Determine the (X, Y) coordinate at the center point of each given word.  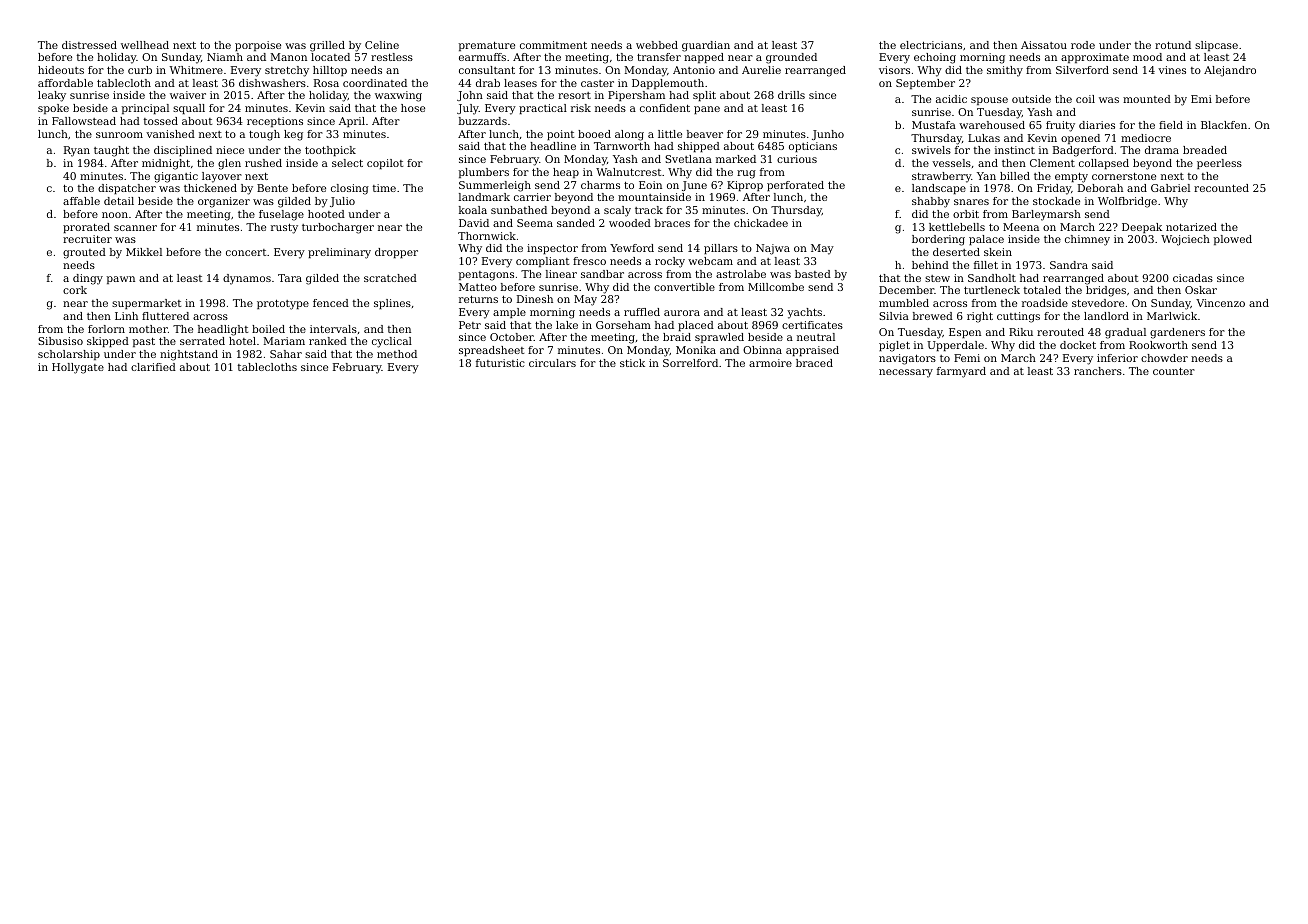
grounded (791, 58)
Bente (272, 188)
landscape (939, 189)
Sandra (1069, 265)
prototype (283, 305)
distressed (89, 45)
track (649, 210)
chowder (1164, 358)
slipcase (1216, 46)
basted (813, 274)
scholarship (69, 355)
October (512, 337)
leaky (52, 96)
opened (1080, 139)
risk (581, 108)
